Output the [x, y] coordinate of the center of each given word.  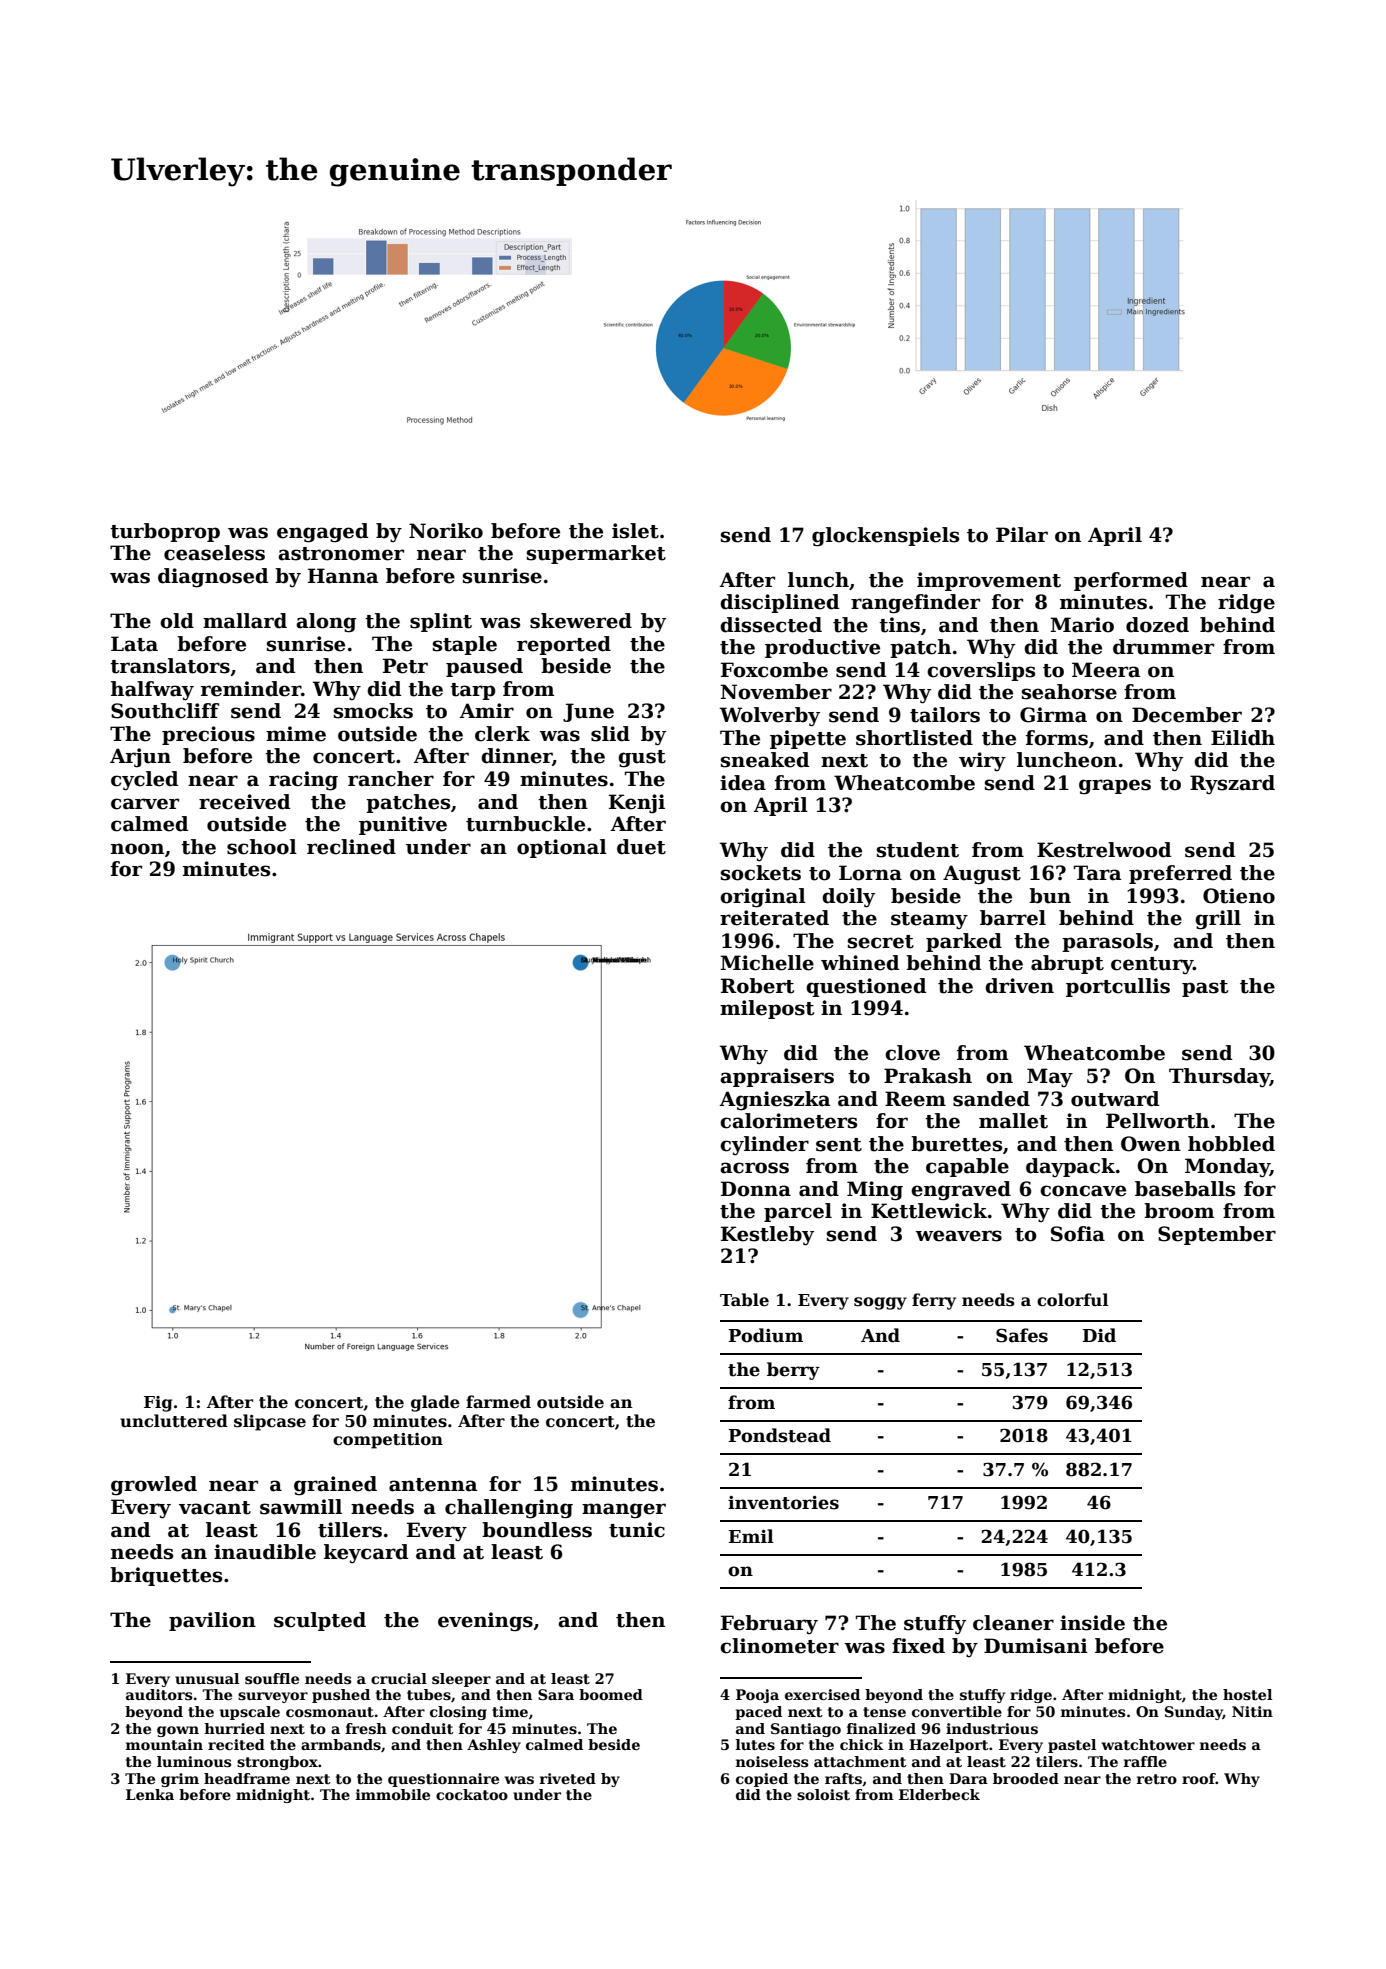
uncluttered [174, 1421]
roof [1199, 1778]
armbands [341, 1744]
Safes [1022, 1335]
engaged [322, 533]
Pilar [1022, 535]
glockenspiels [885, 537]
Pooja [757, 1696]
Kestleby [767, 1236]
